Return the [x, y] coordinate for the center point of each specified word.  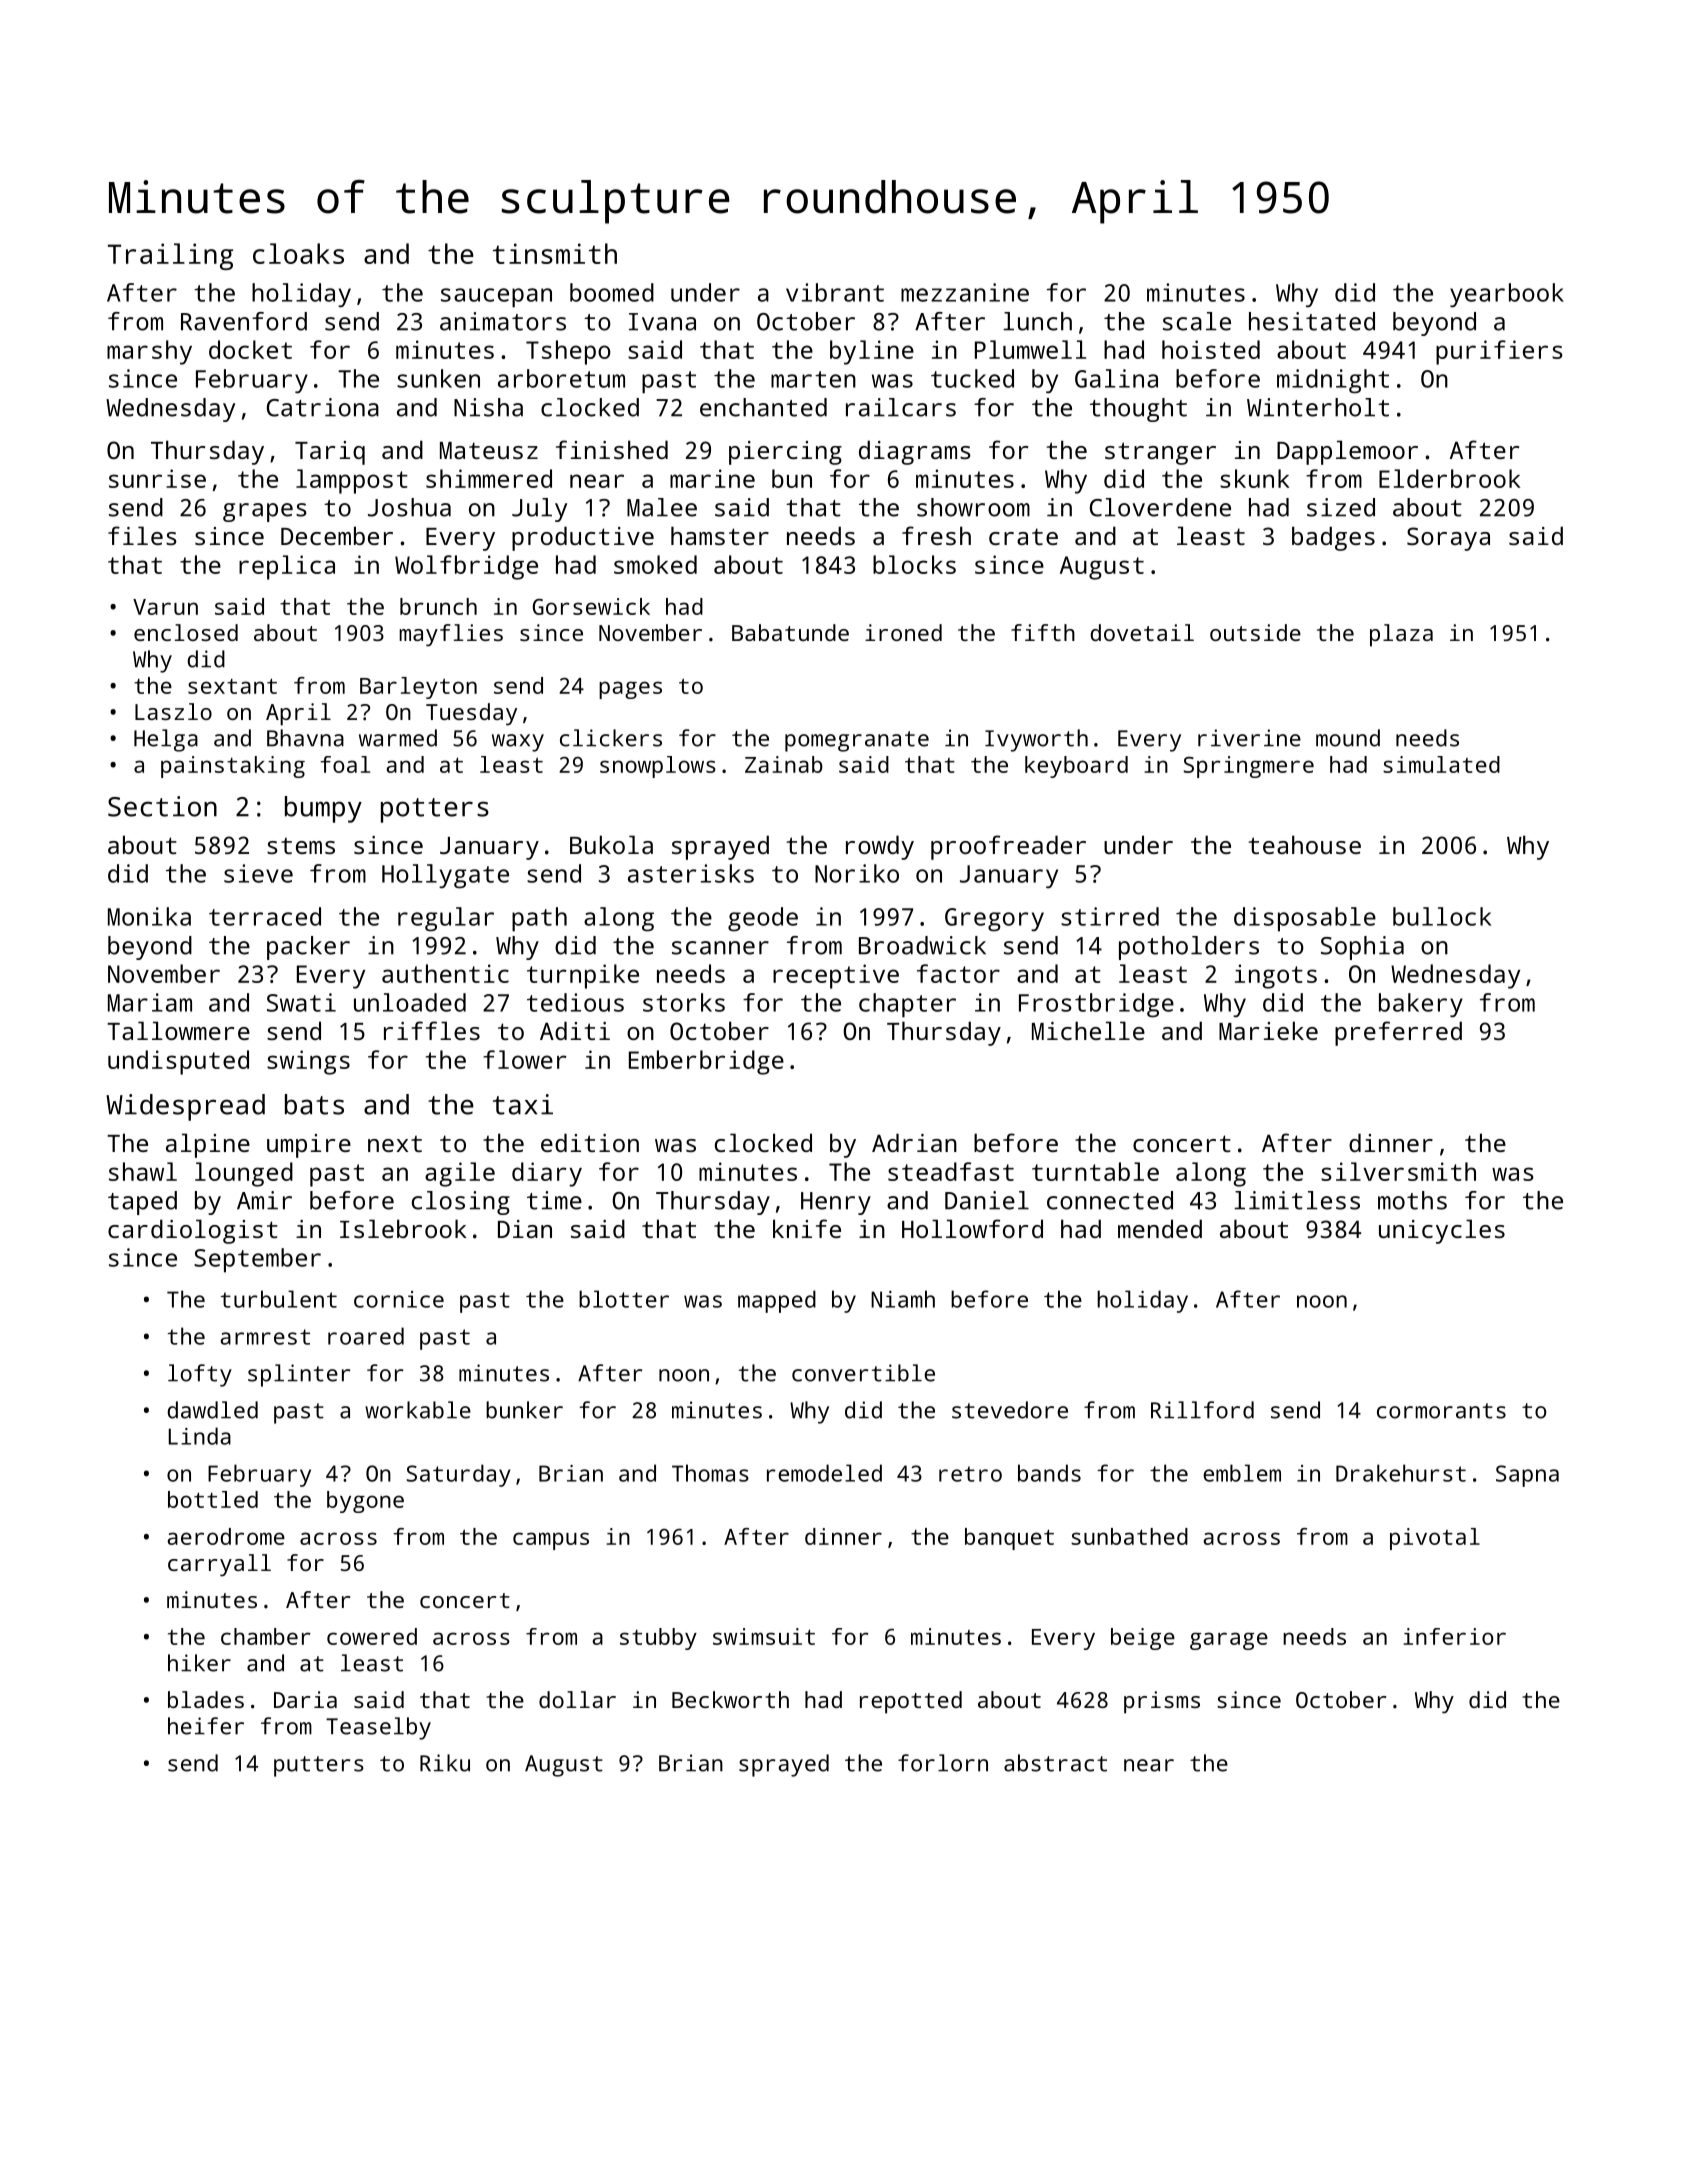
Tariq [330, 453]
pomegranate [857, 741]
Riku [445, 1763]
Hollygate [445, 876]
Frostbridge [1096, 1005]
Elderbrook [1450, 478]
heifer [206, 1726]
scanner [720, 948]
